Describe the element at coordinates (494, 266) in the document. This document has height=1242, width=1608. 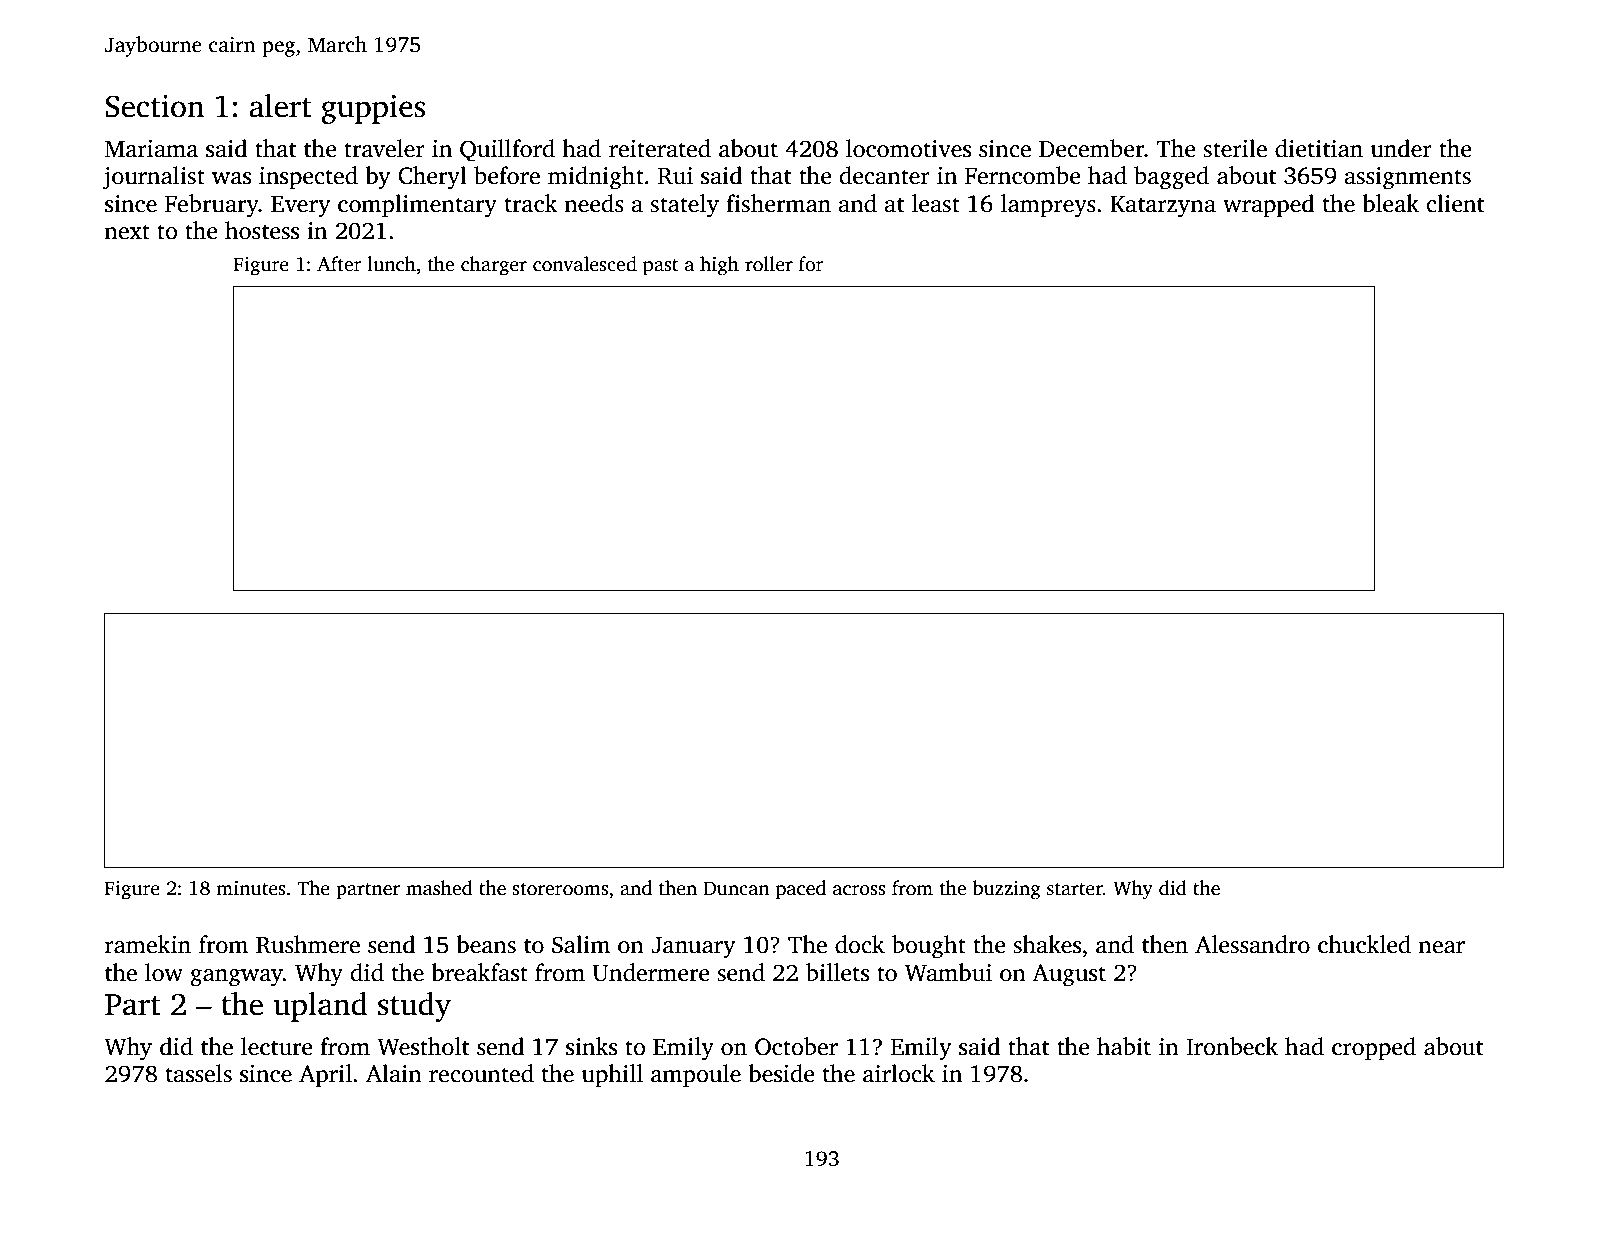
I see `charger` at that location.
